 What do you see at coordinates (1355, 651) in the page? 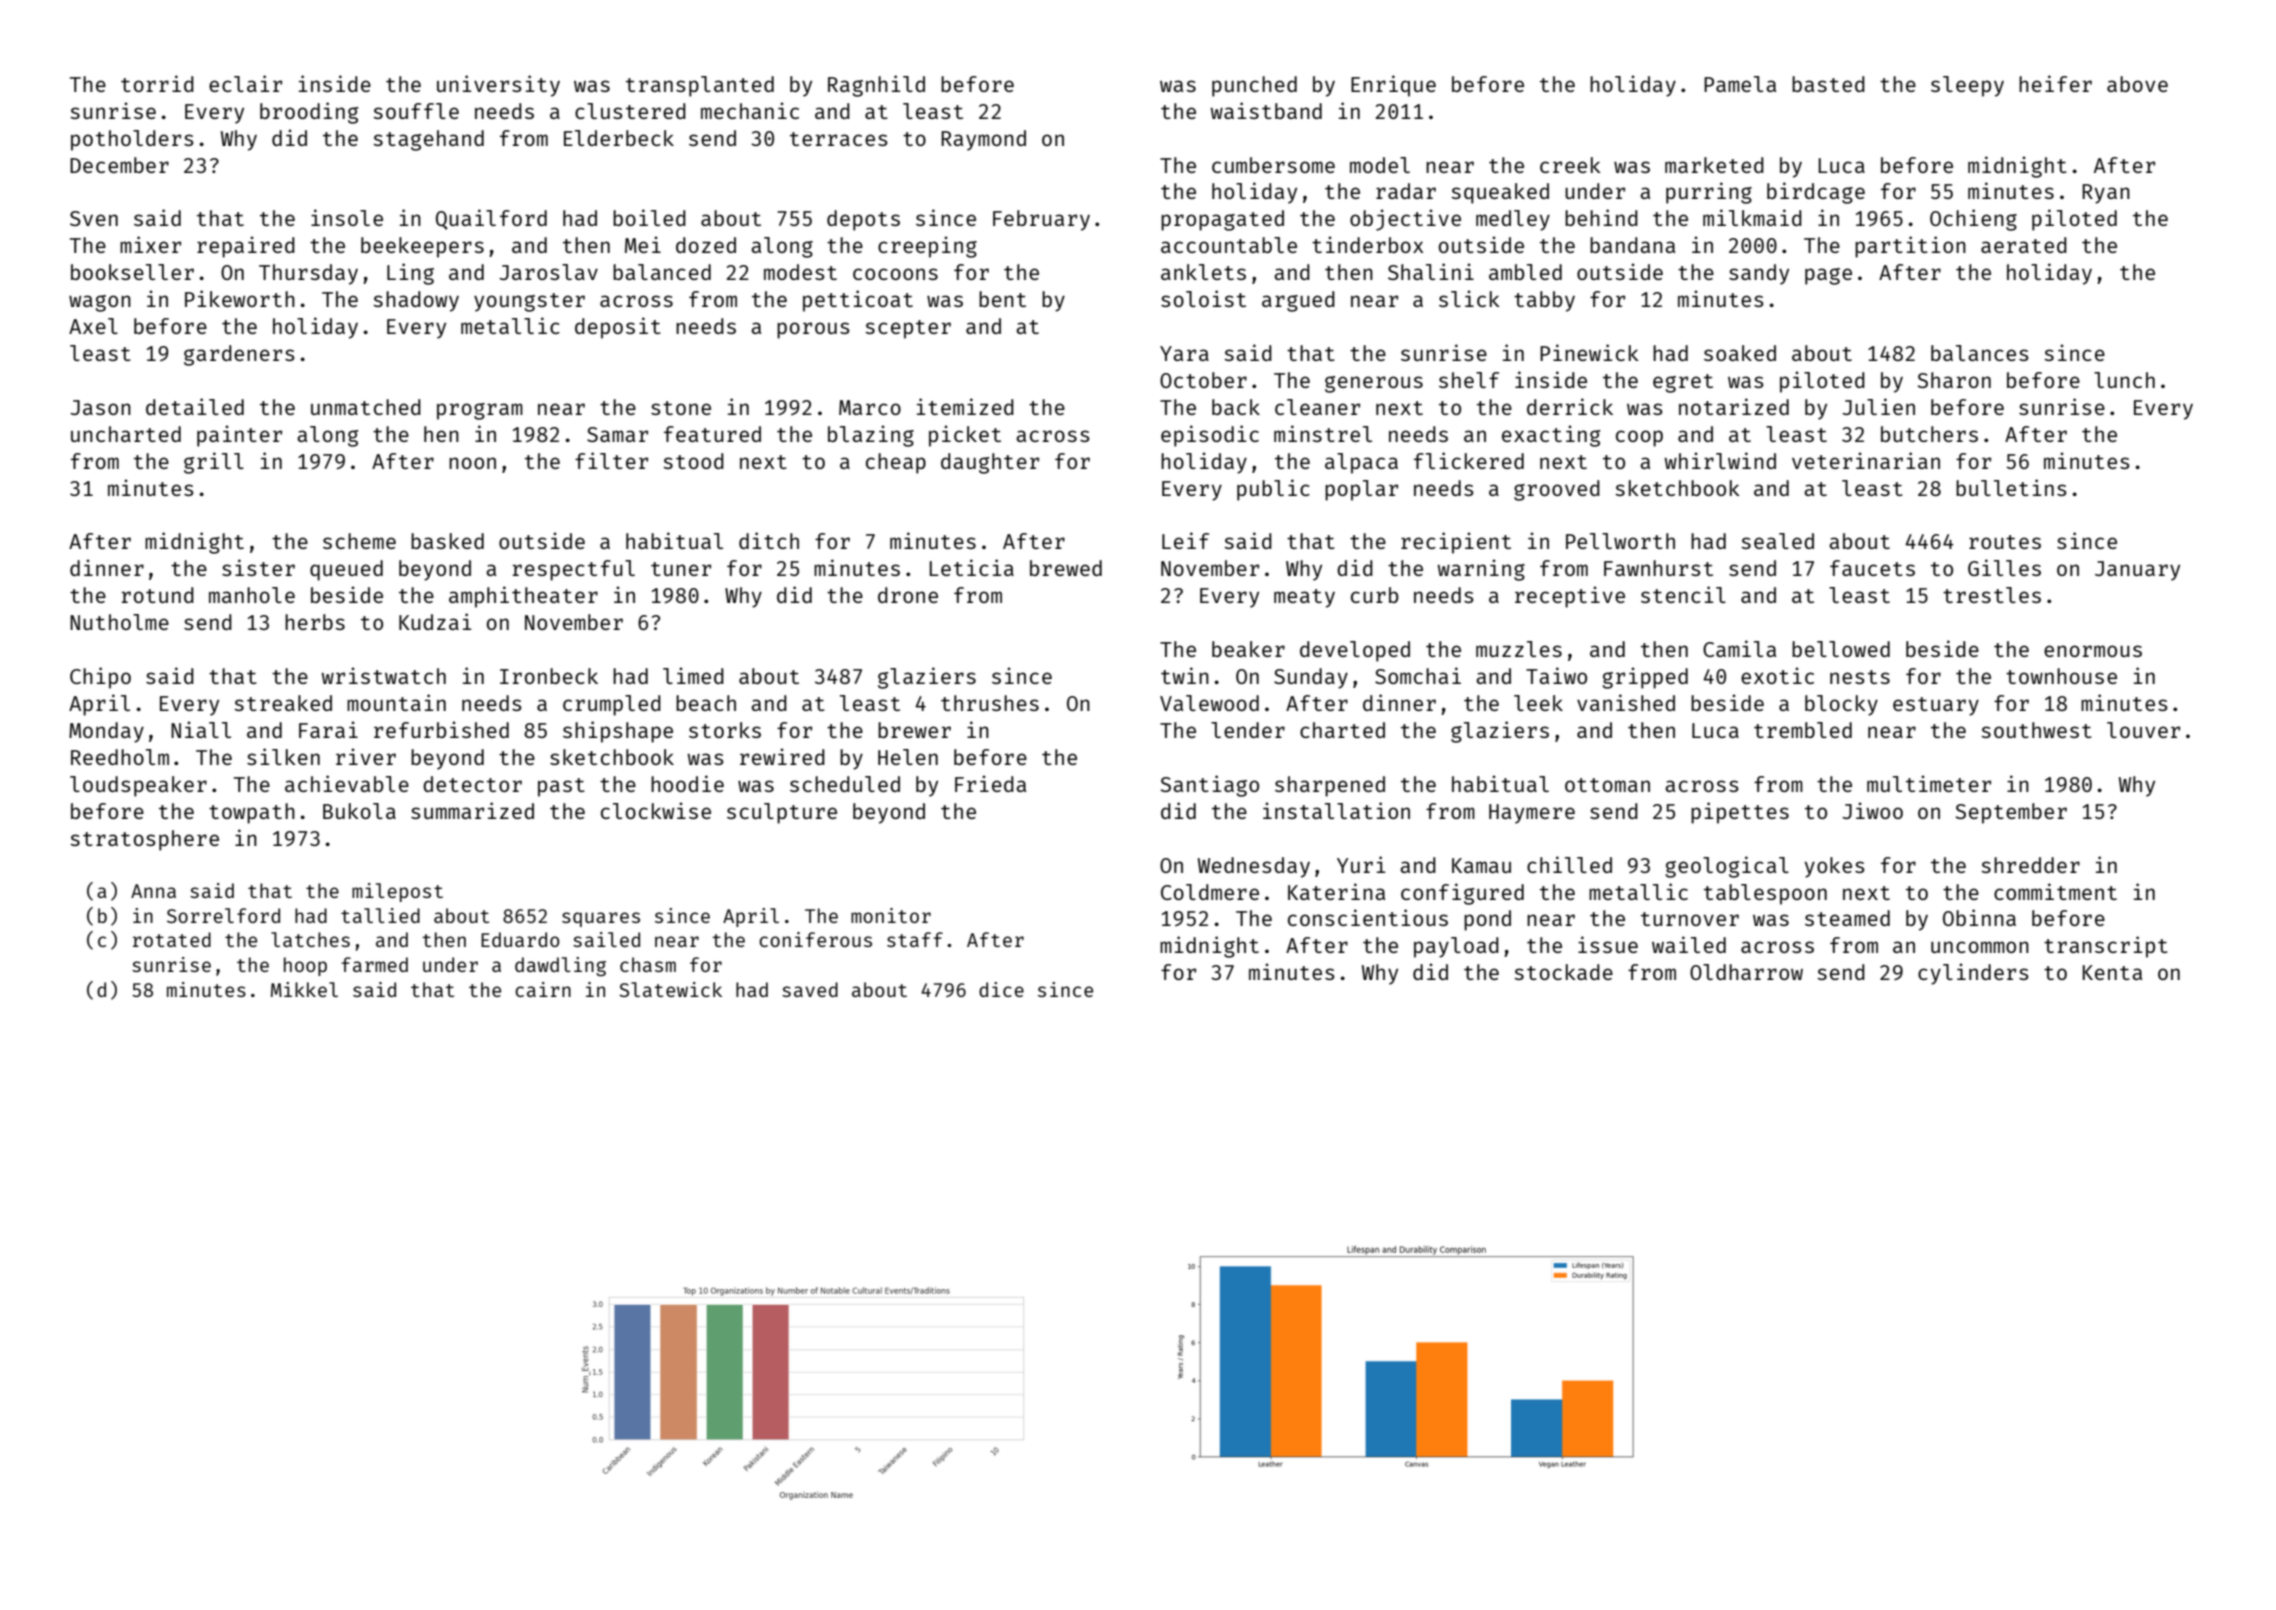
I see `developed` at bounding box center [1355, 651].
